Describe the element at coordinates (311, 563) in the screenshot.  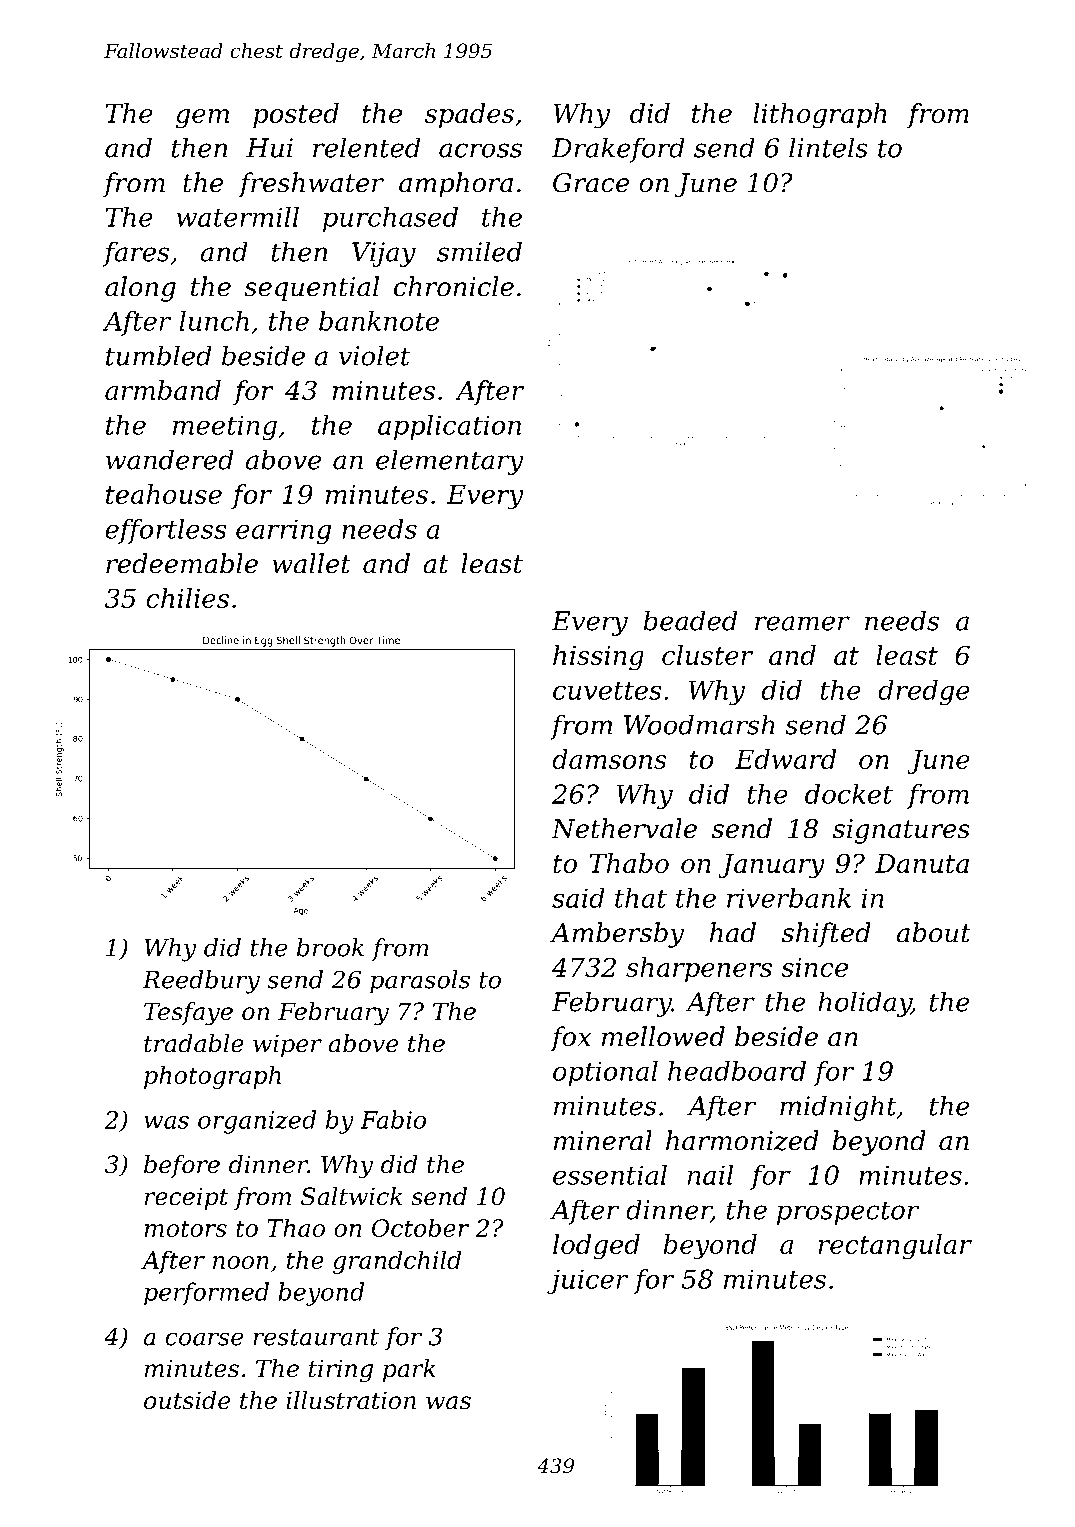
I see `wallet` at that location.
